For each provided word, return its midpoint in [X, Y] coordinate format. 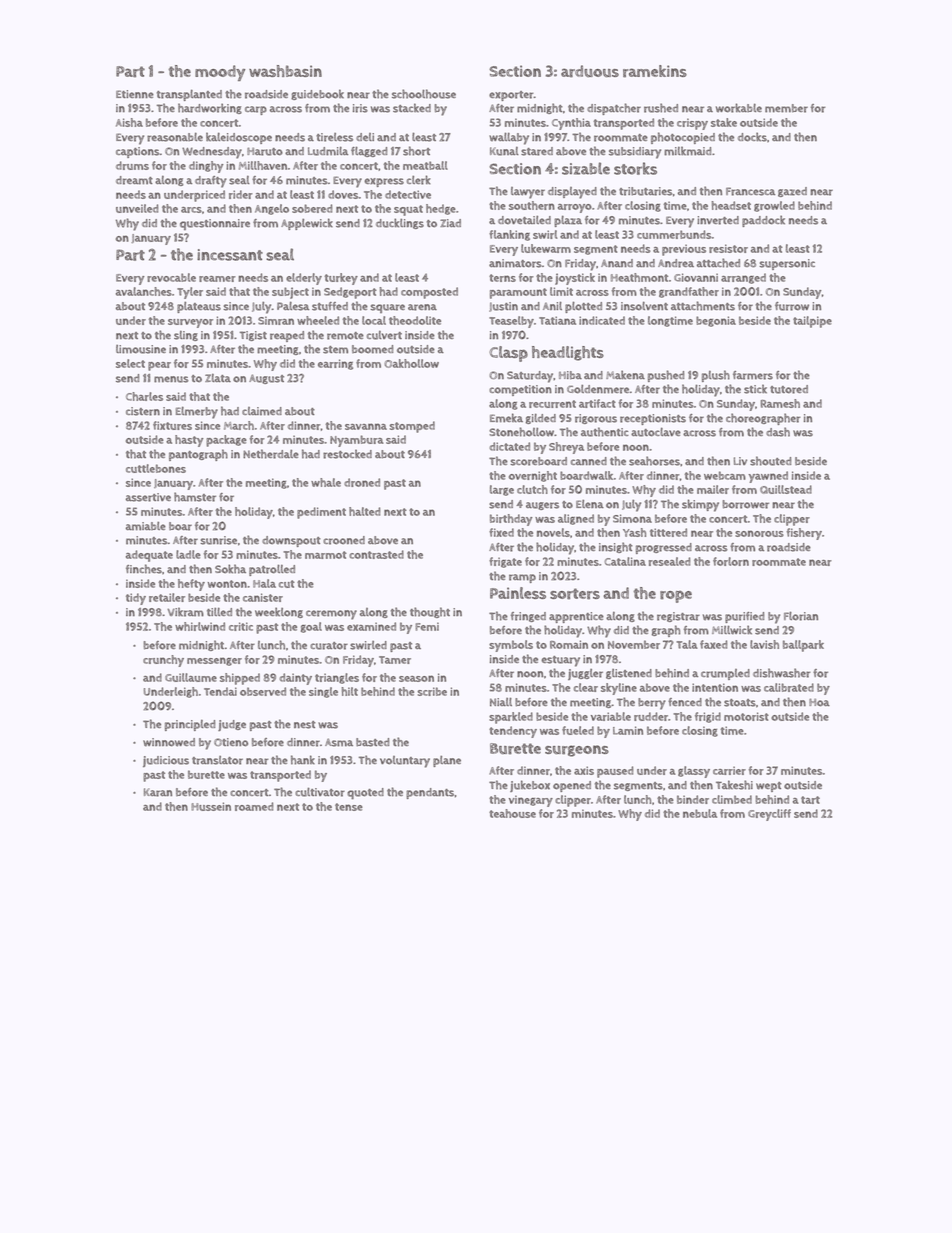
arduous [590, 71]
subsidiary [635, 153]
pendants [430, 793]
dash [778, 432]
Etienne [135, 94]
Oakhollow [411, 363]
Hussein [211, 806]
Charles [144, 396]
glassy [694, 772]
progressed [664, 548]
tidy [136, 599]
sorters [575, 594]
